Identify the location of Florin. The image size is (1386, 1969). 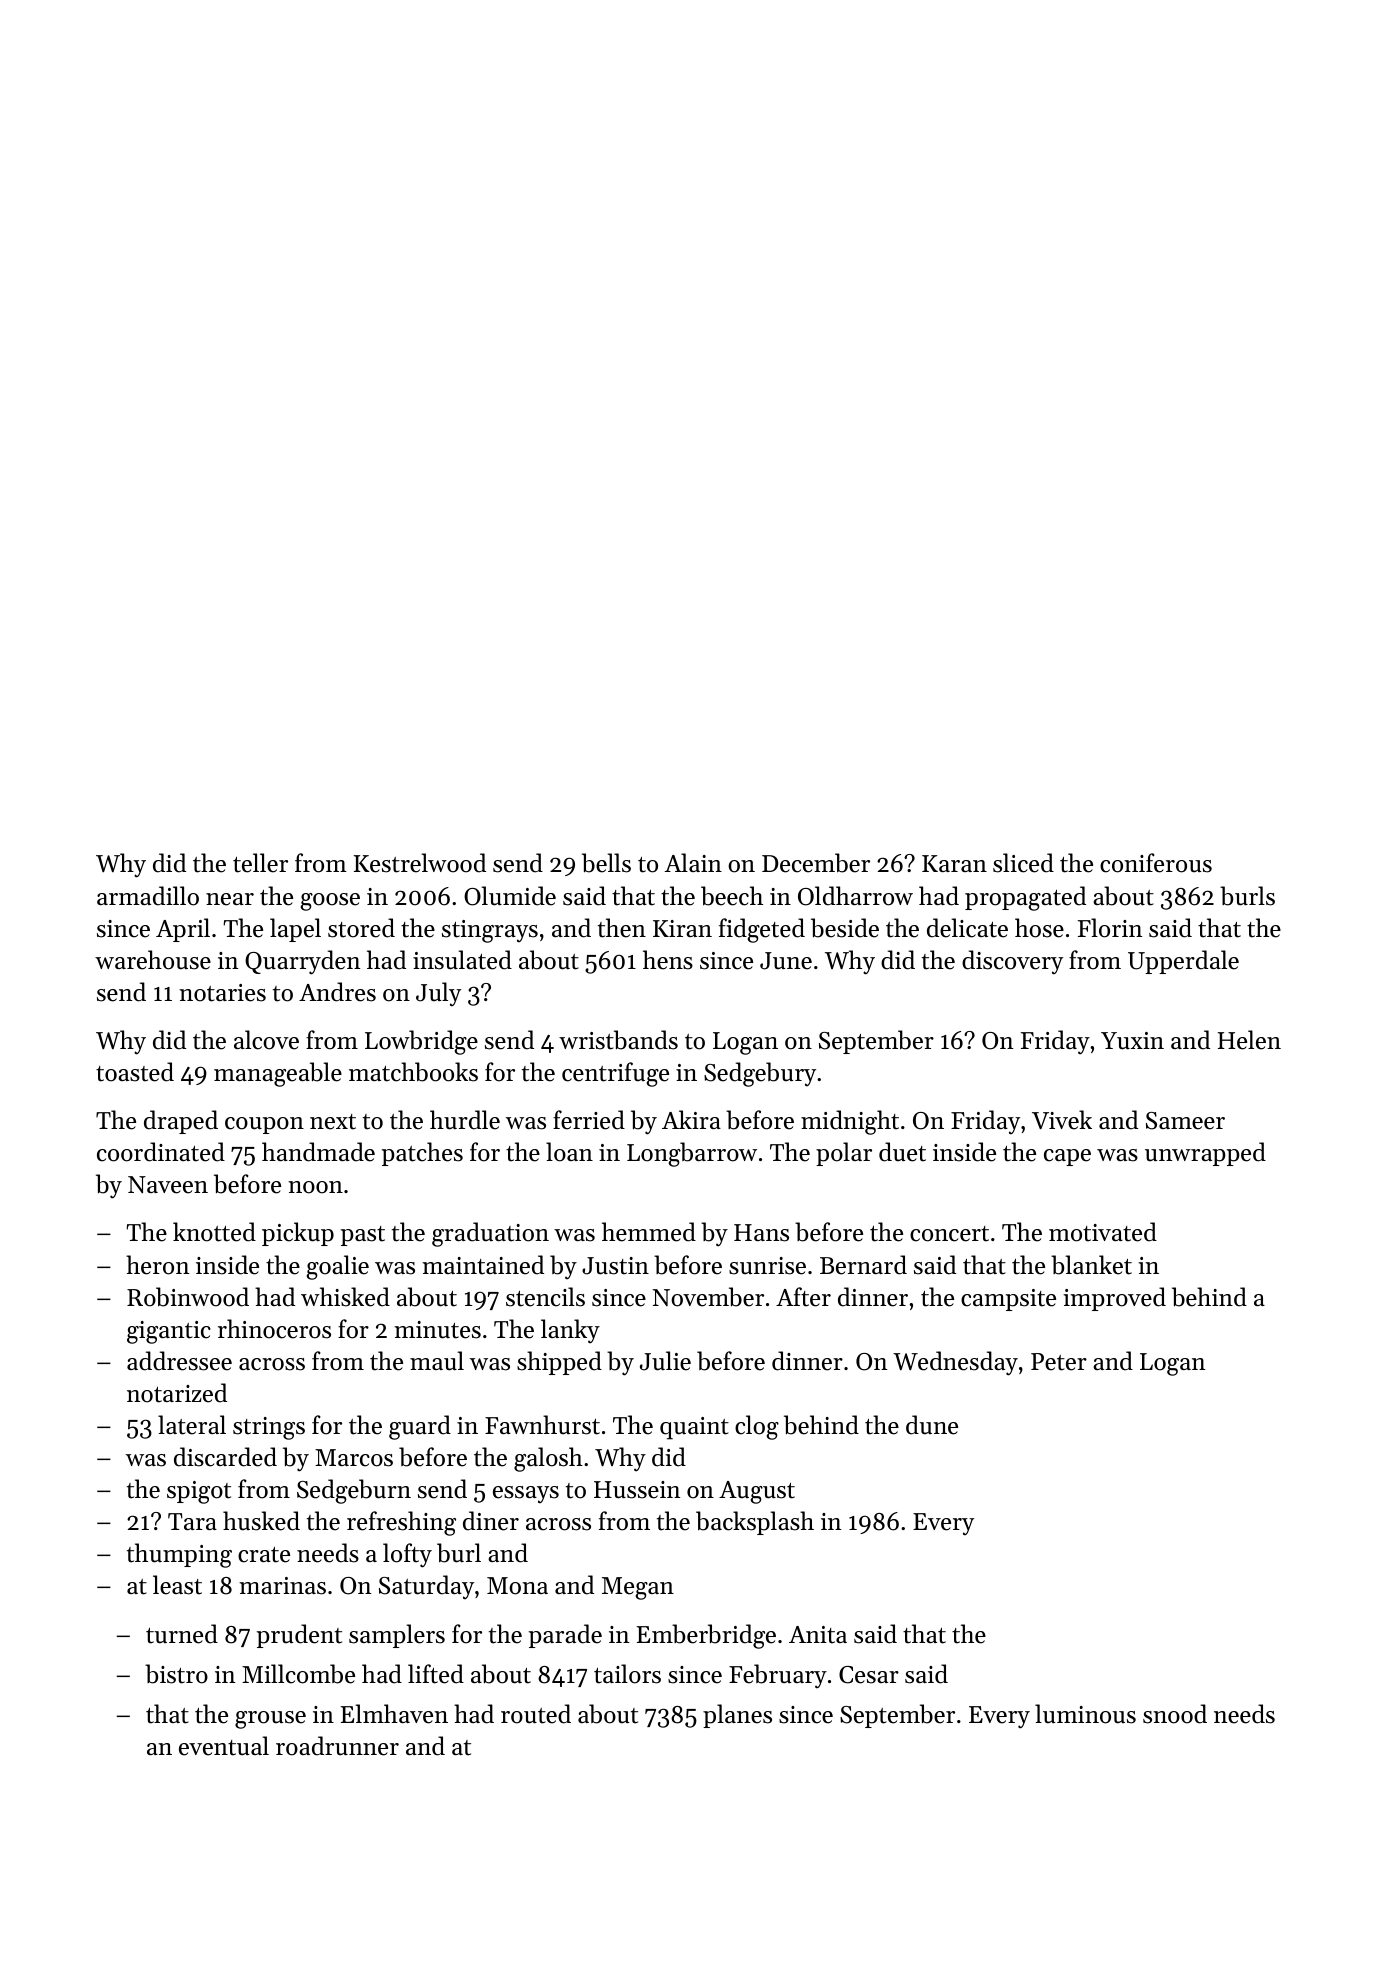
(1110, 928).
